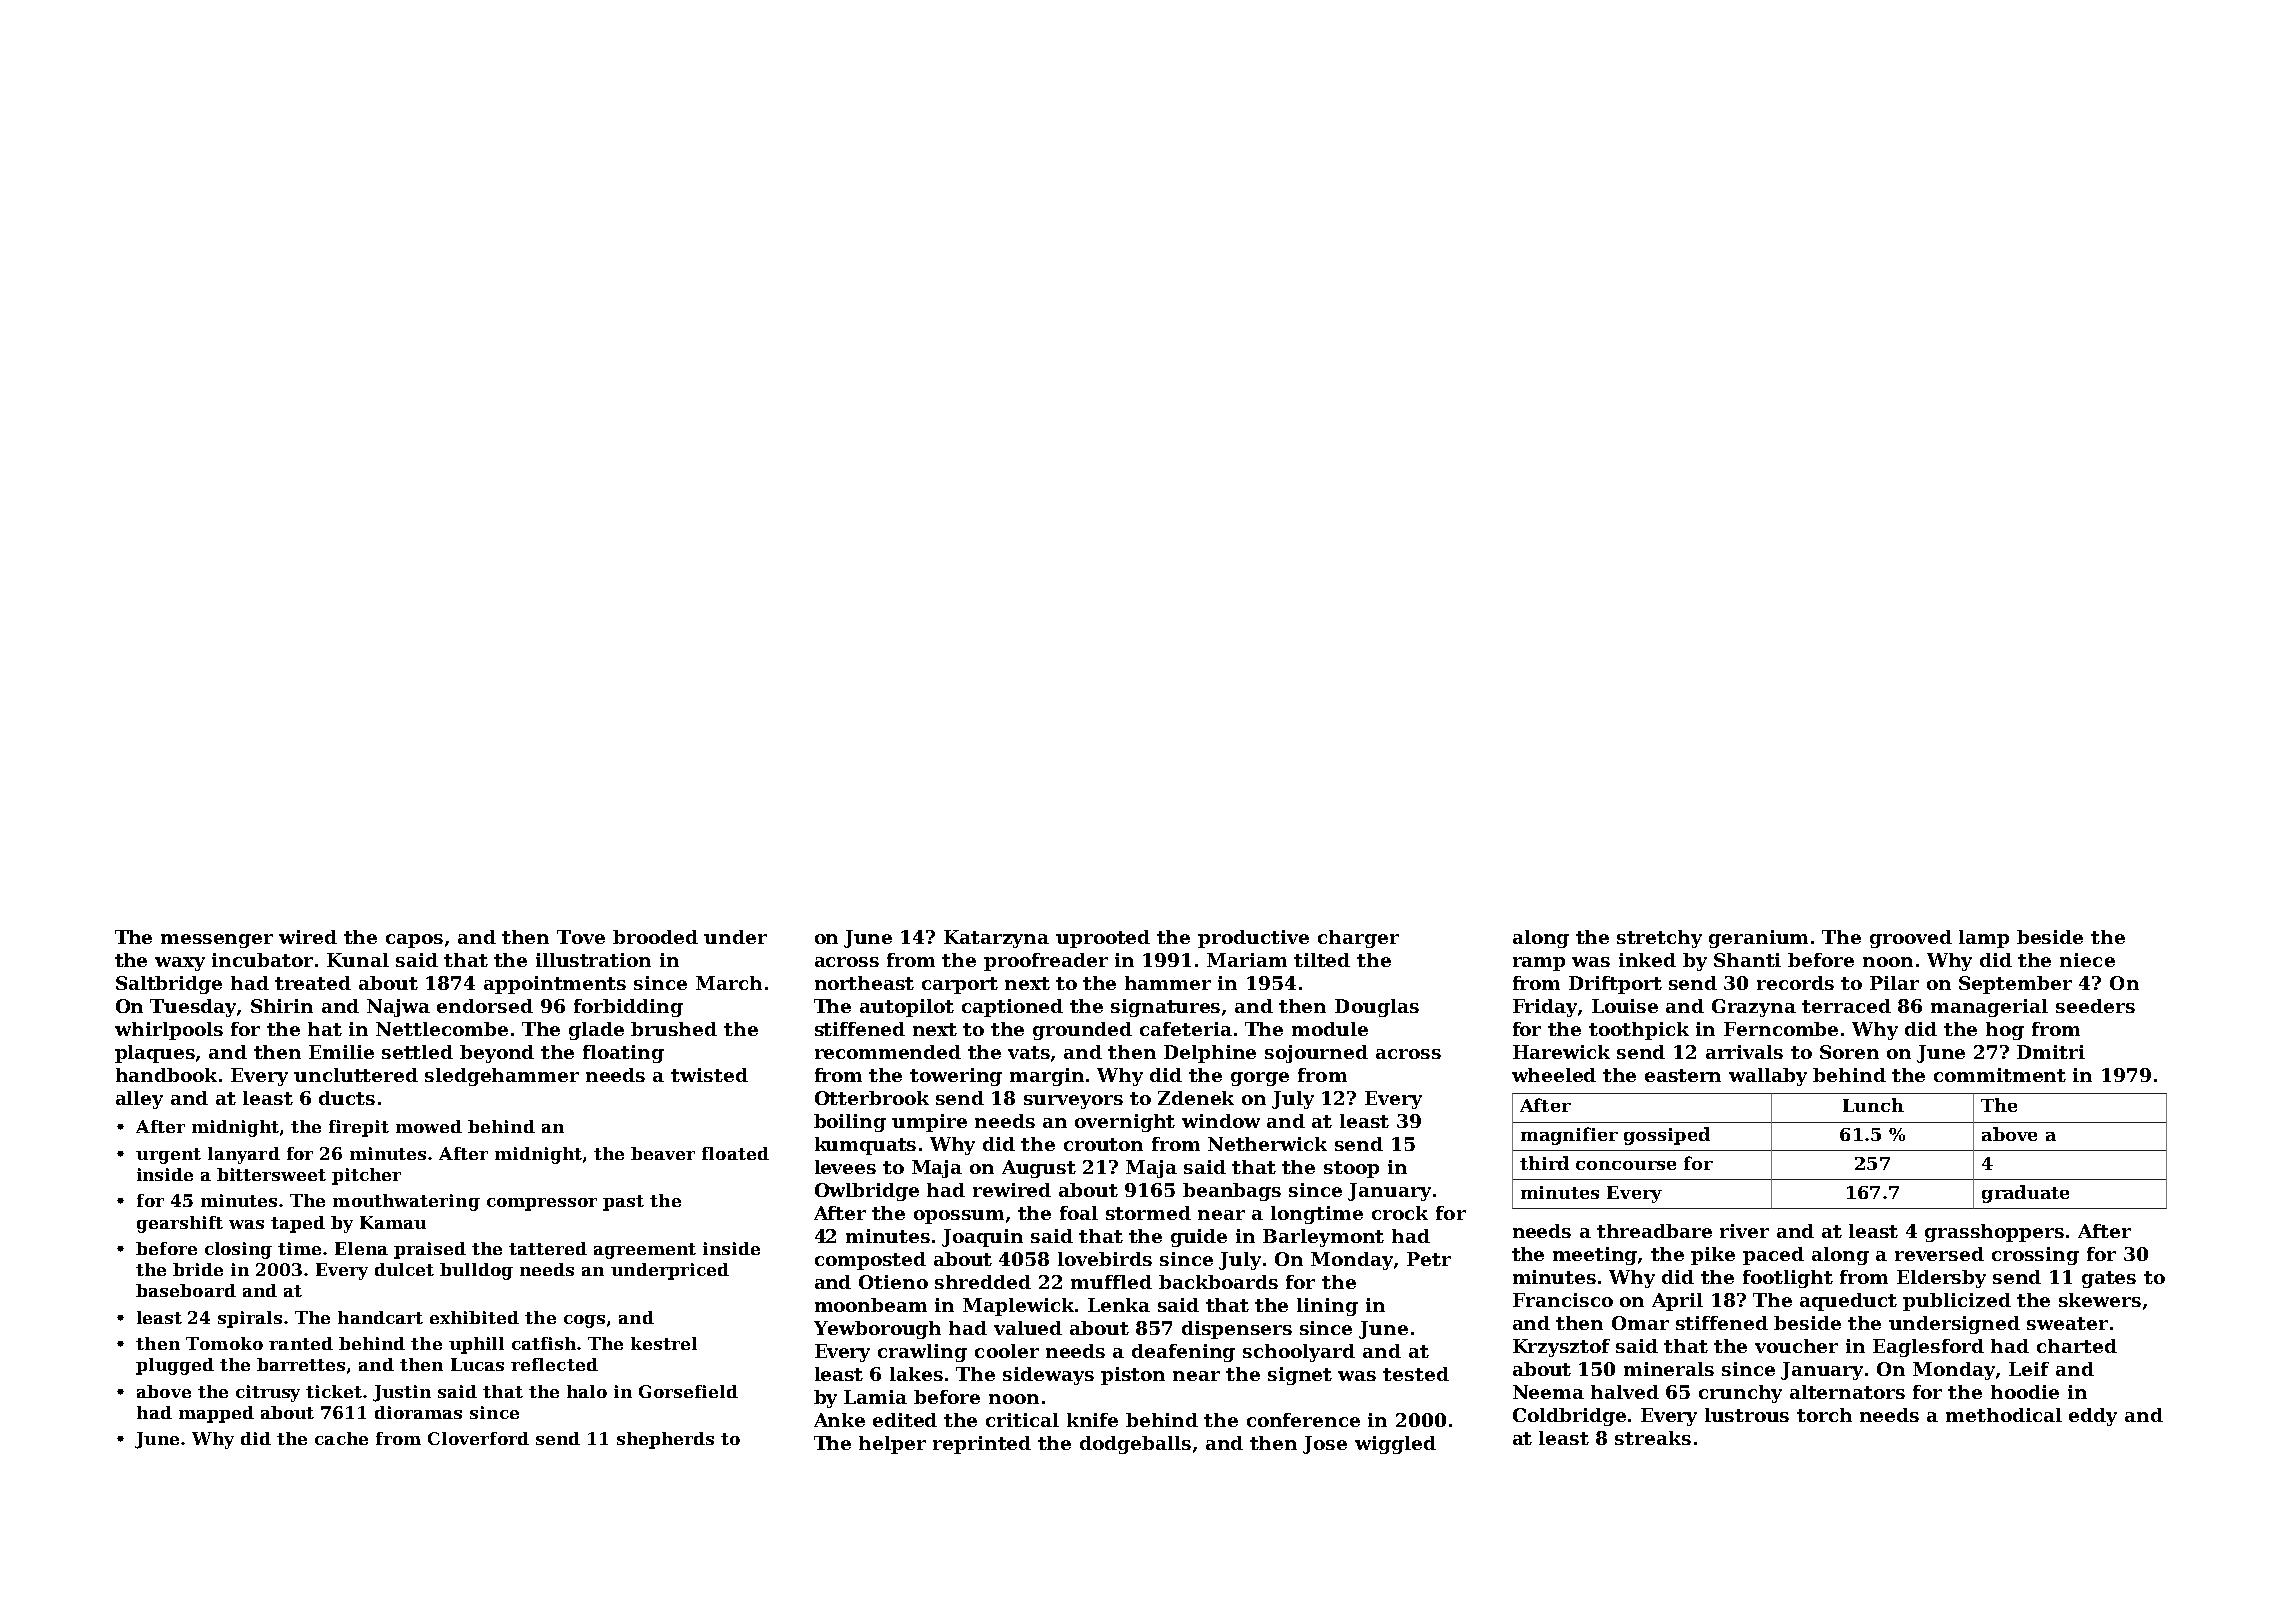  I want to click on messenger, so click(217, 941).
